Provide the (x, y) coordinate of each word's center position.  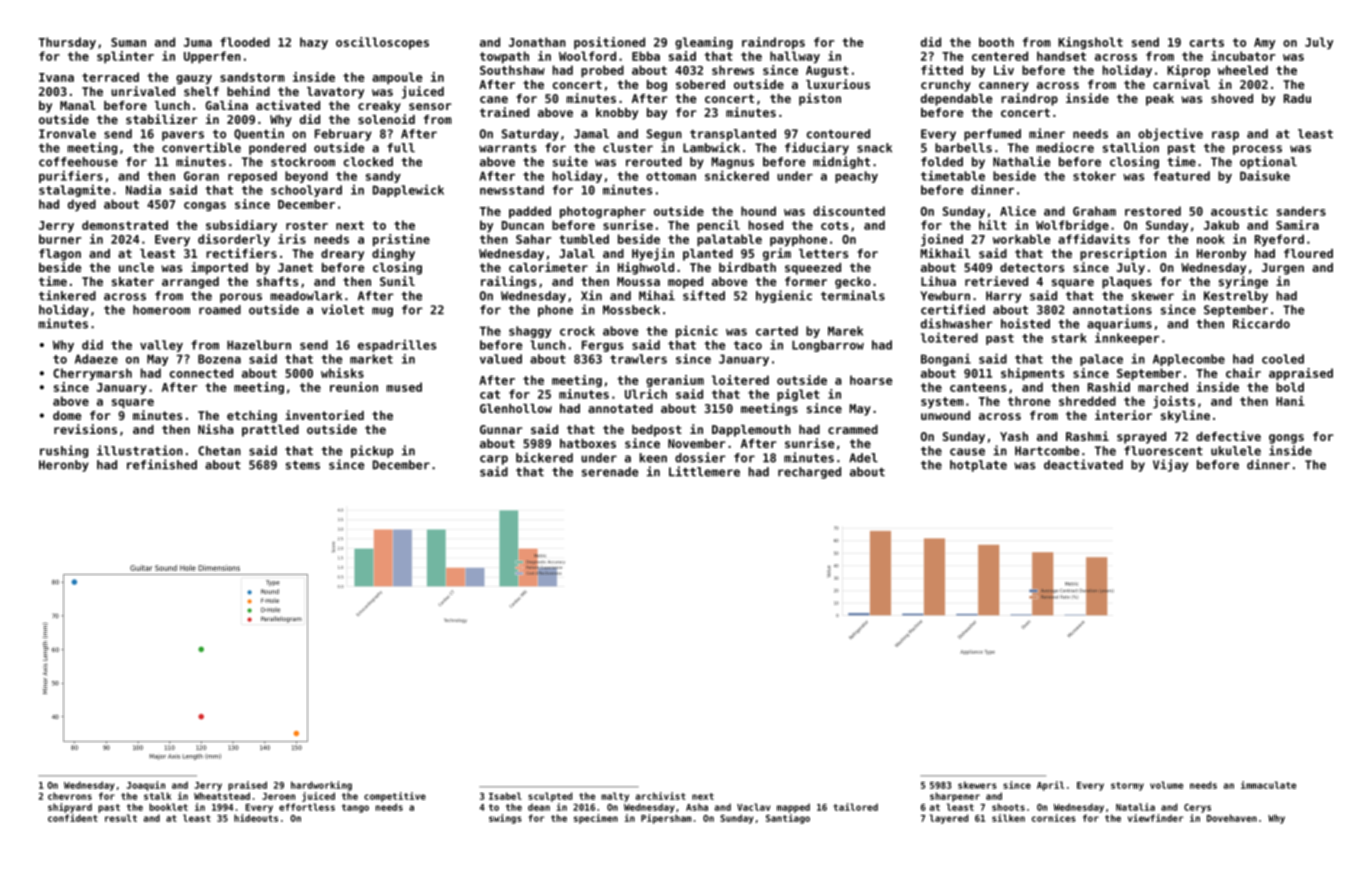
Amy (1264, 43)
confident (73, 818)
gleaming (704, 43)
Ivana (56, 77)
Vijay (1170, 465)
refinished (162, 464)
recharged (809, 473)
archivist (661, 796)
